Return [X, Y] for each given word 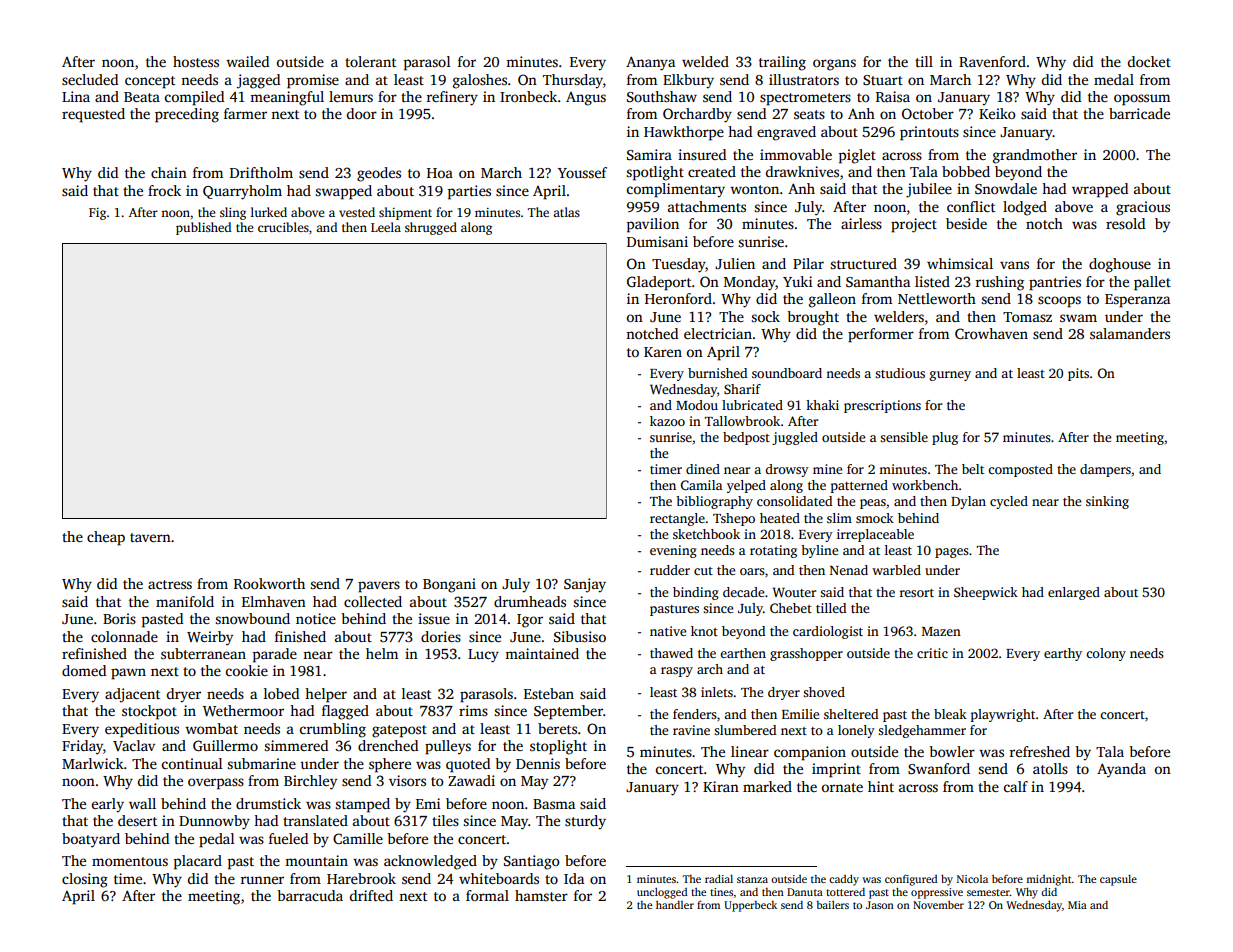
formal [487, 895]
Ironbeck [528, 96]
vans [1014, 265]
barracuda [310, 895]
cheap [106, 538]
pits [1078, 374]
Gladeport [659, 283]
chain [169, 172]
